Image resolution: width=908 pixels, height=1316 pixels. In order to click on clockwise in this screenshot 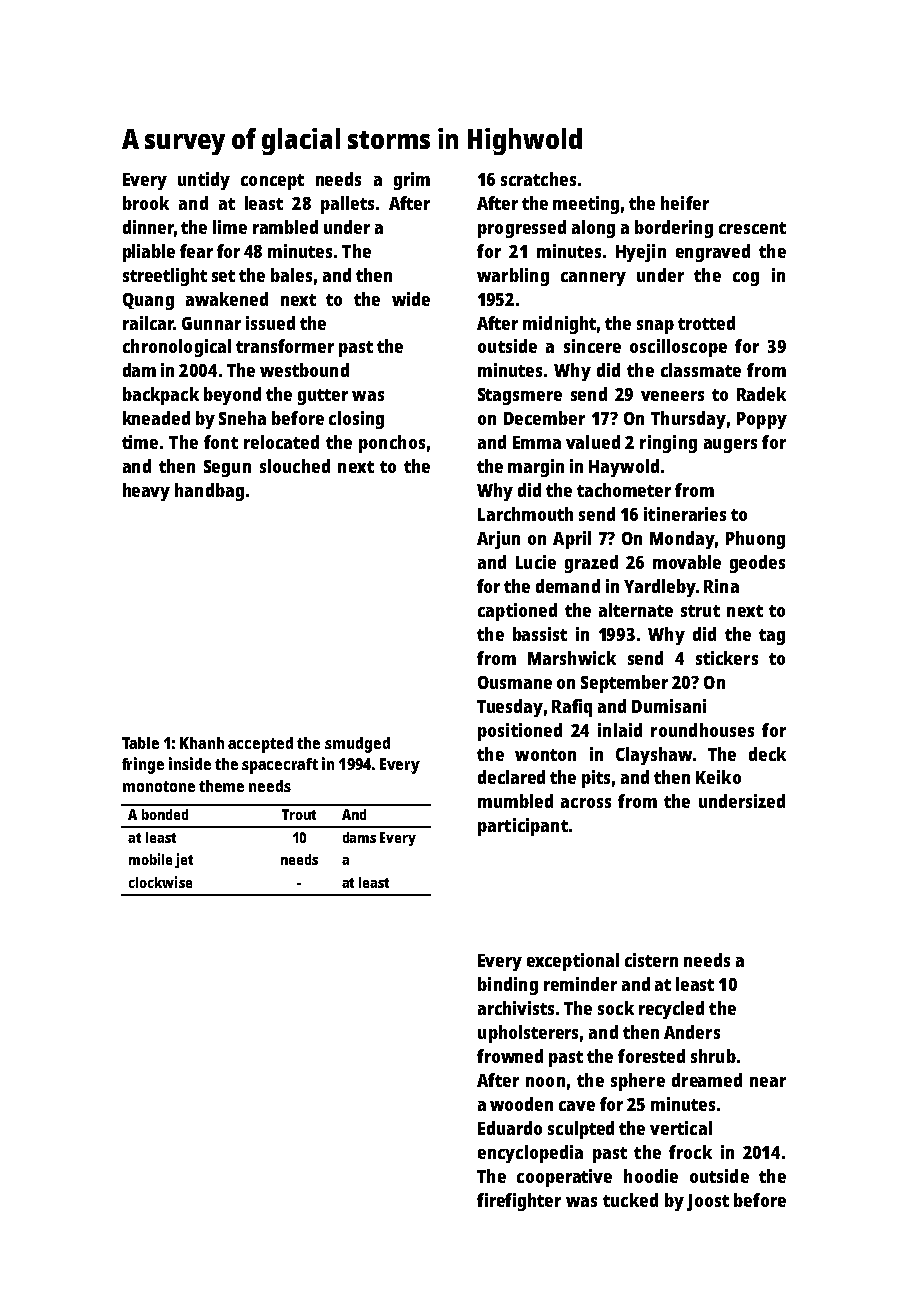, I will do `click(160, 882)`.
